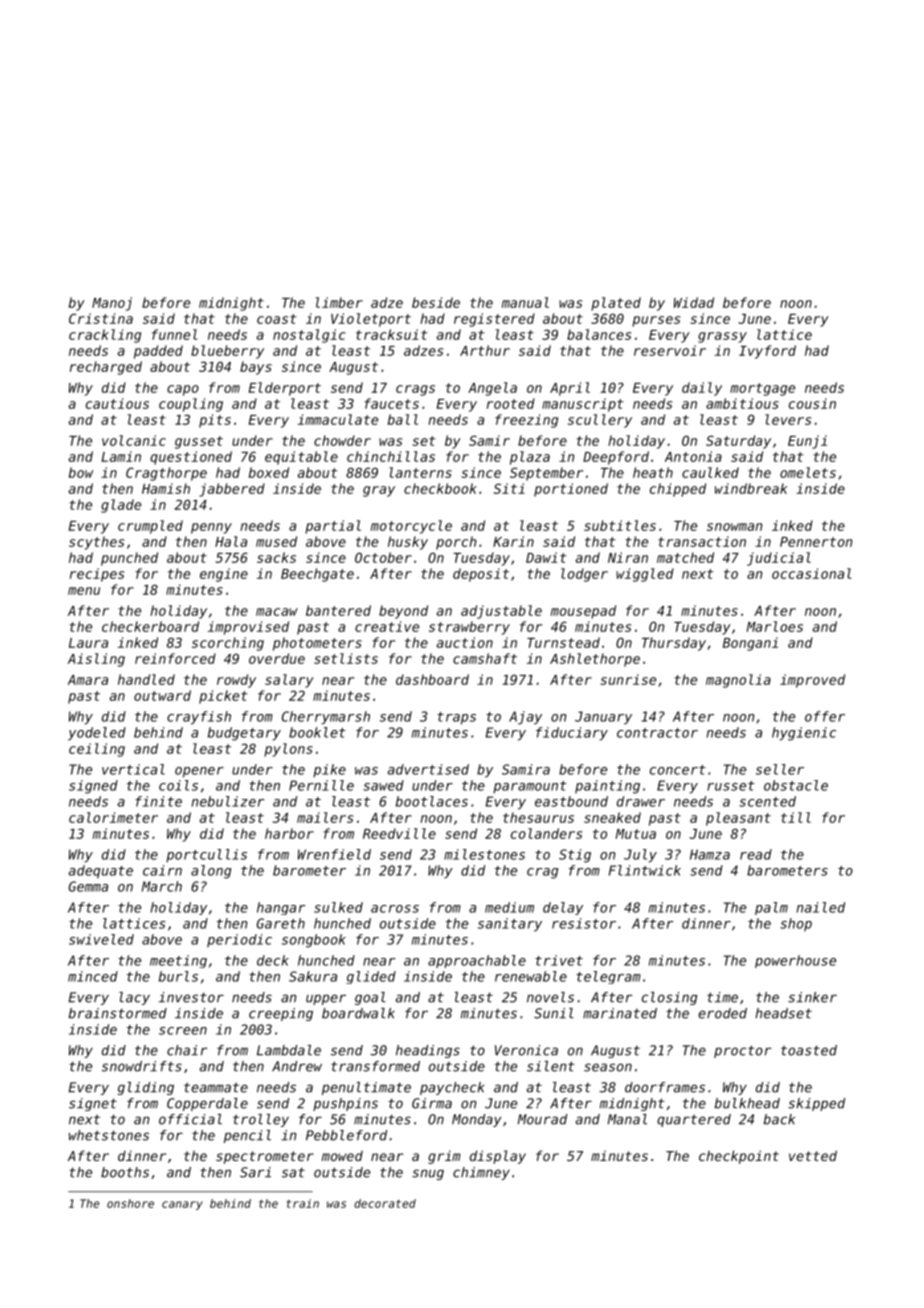  What do you see at coordinates (162, 695) in the screenshot?
I see `outward` at bounding box center [162, 695].
